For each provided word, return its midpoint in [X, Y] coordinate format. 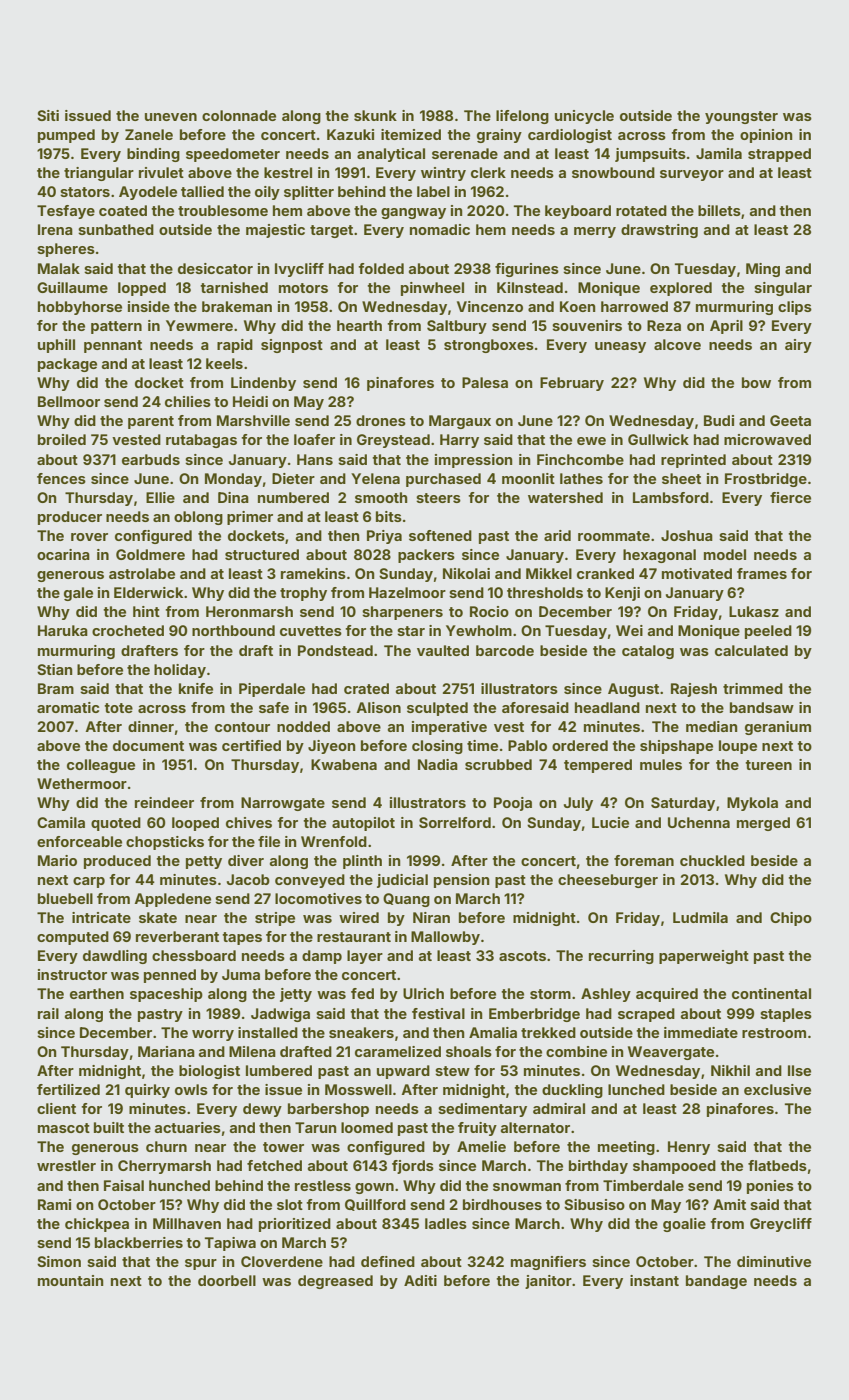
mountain [71, 1280]
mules [661, 764]
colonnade [239, 115]
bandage [716, 1282]
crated [366, 688]
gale [78, 594]
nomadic [440, 229]
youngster [741, 117]
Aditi [420, 1280]
